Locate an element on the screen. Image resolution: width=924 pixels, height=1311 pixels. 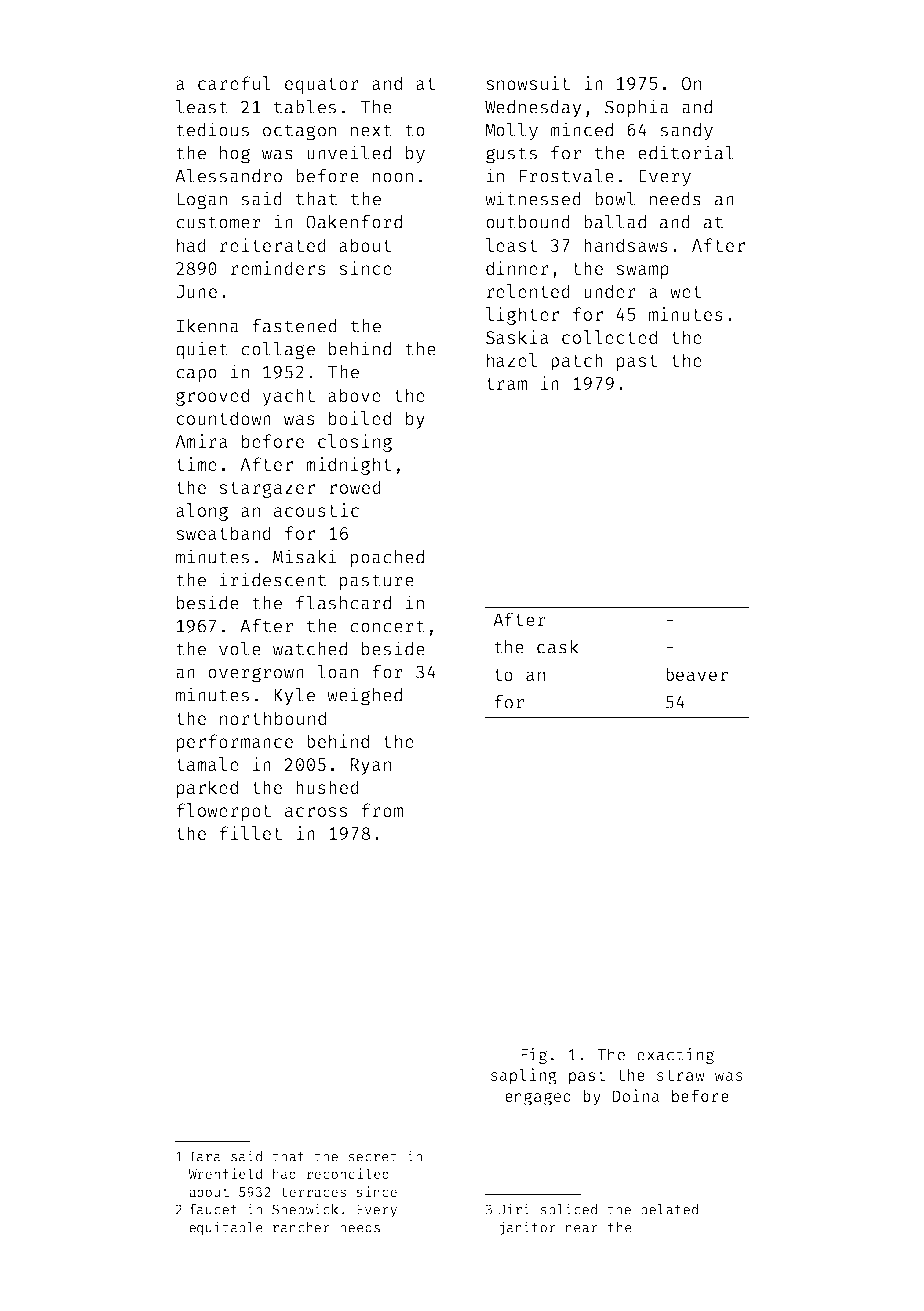
equitable is located at coordinates (226, 1228).
